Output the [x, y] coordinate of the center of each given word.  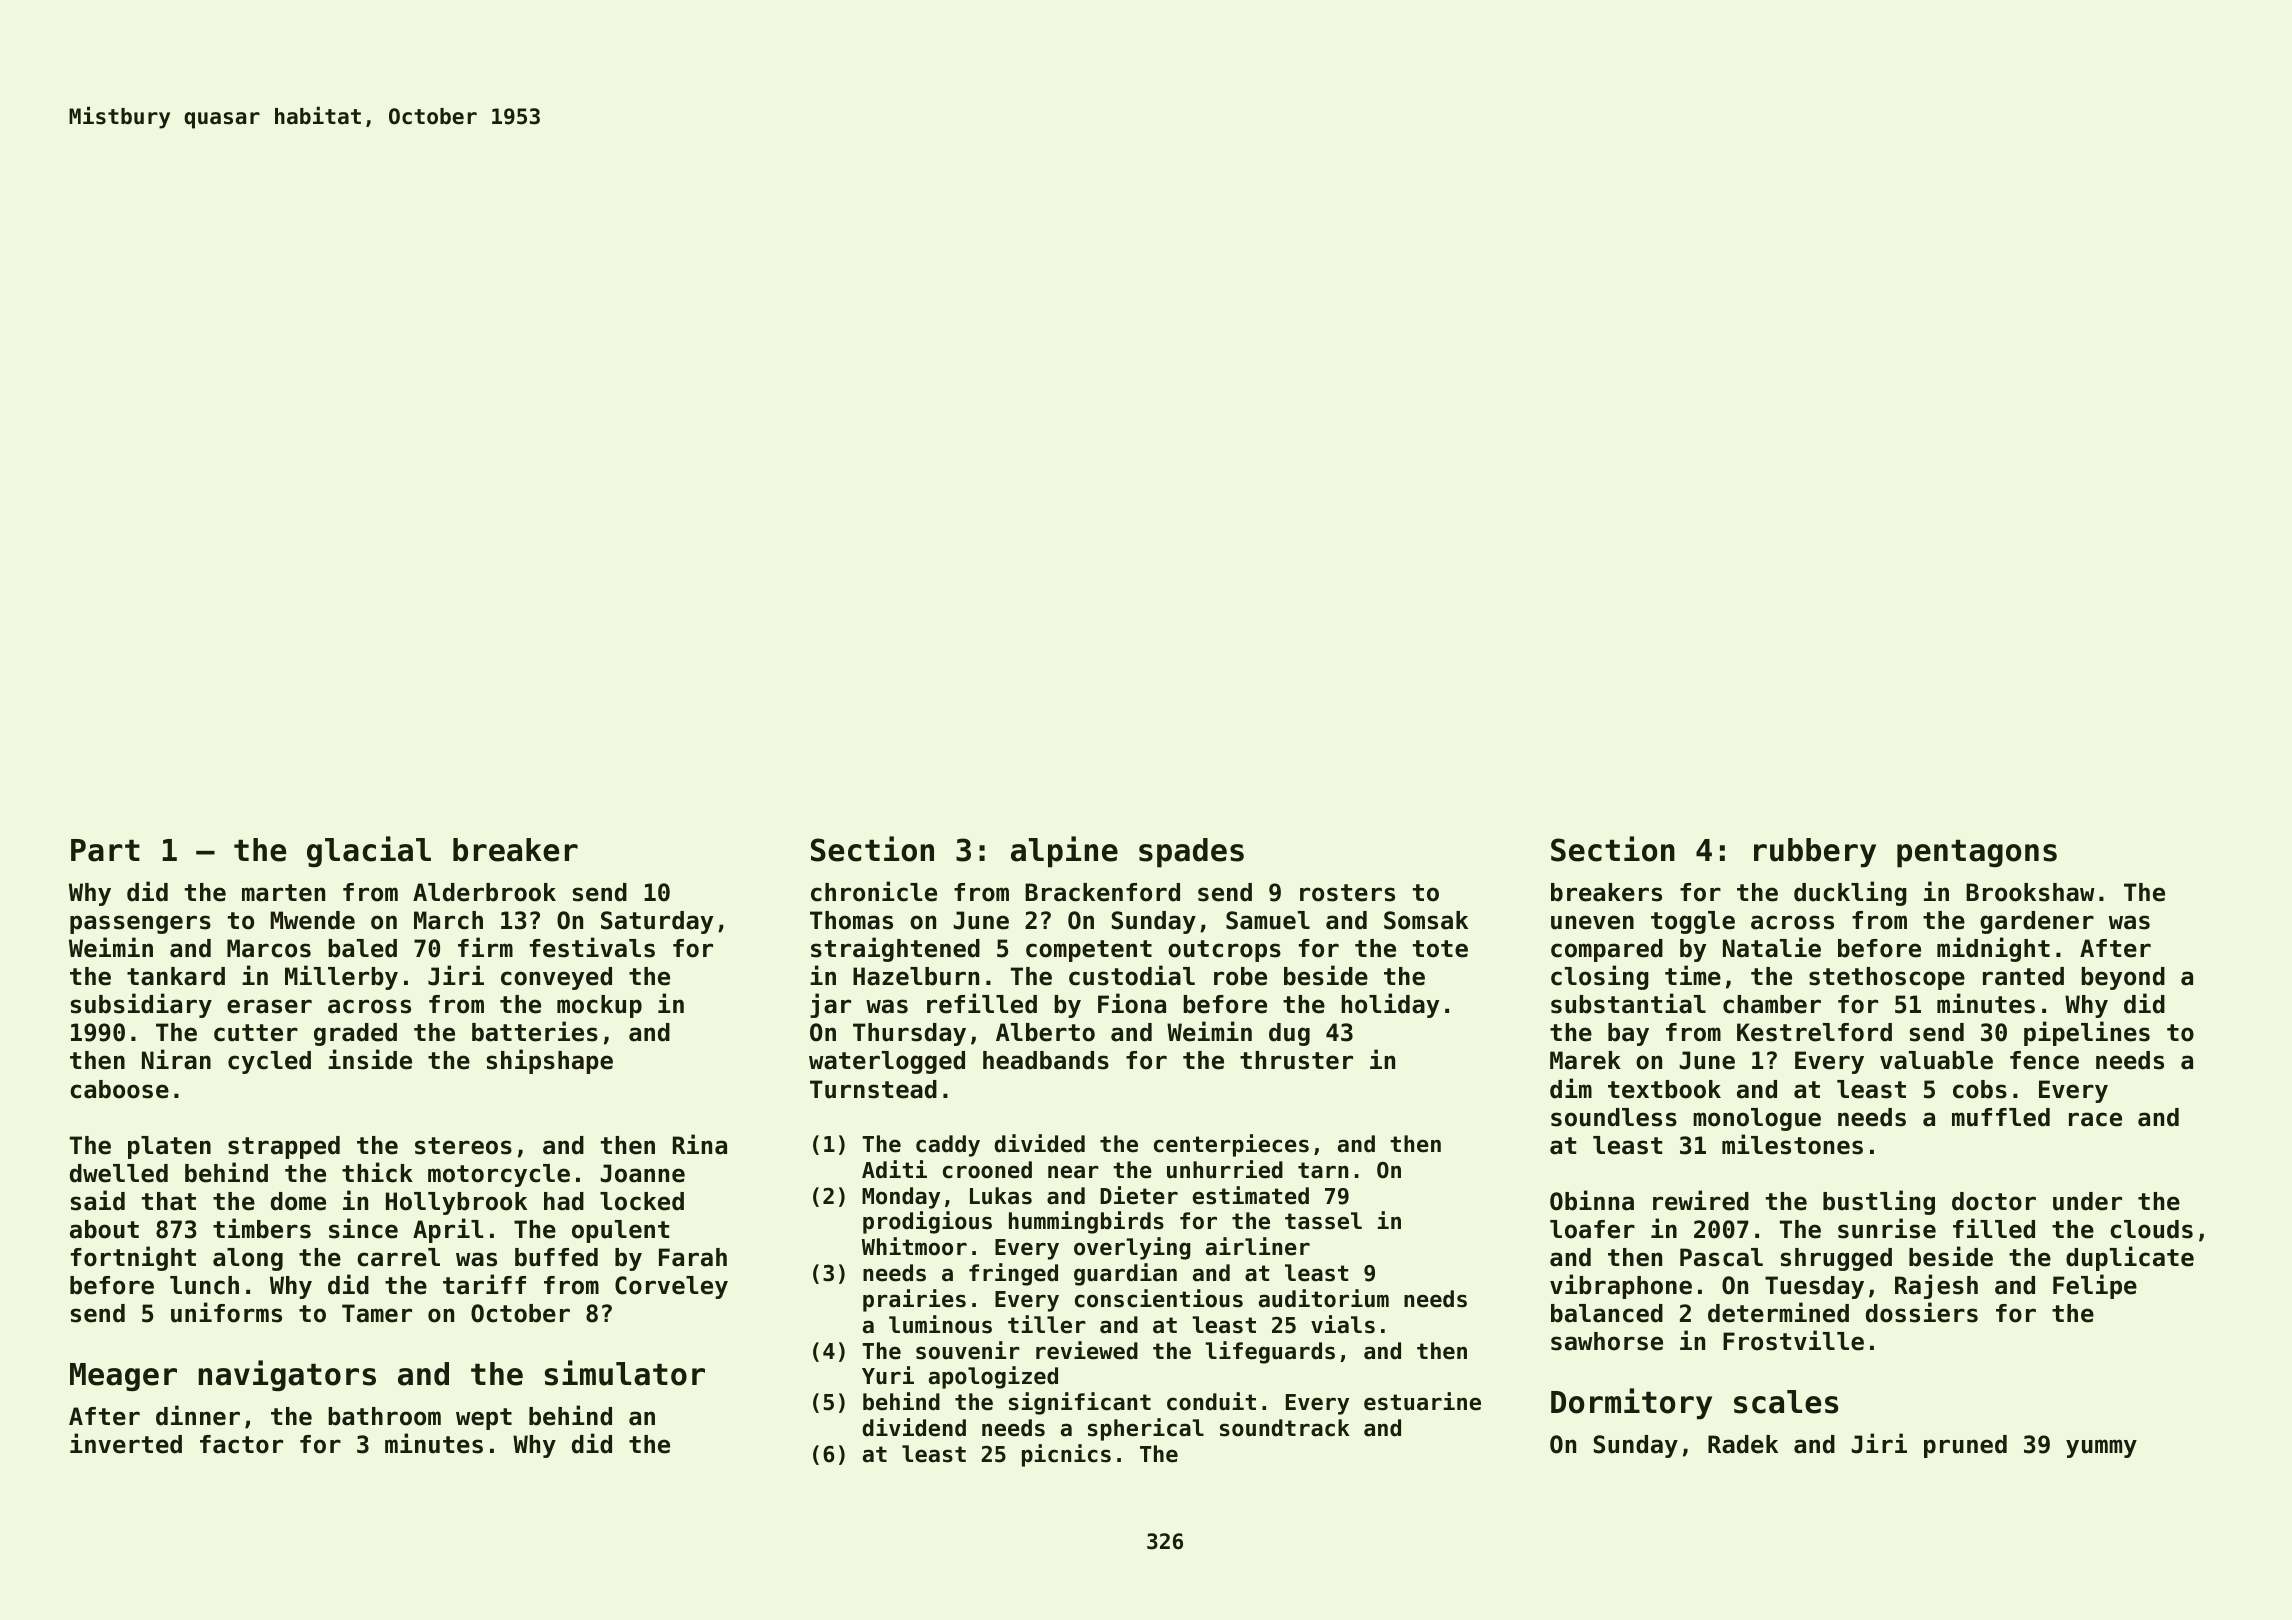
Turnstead [873, 1089]
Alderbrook [484, 892]
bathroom [384, 1416]
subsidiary [141, 1005]
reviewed [1087, 1350]
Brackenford [1102, 892]
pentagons [1977, 854]
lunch [204, 1285]
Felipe [2095, 1286]
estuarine [1422, 1401]
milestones [1792, 1144]
